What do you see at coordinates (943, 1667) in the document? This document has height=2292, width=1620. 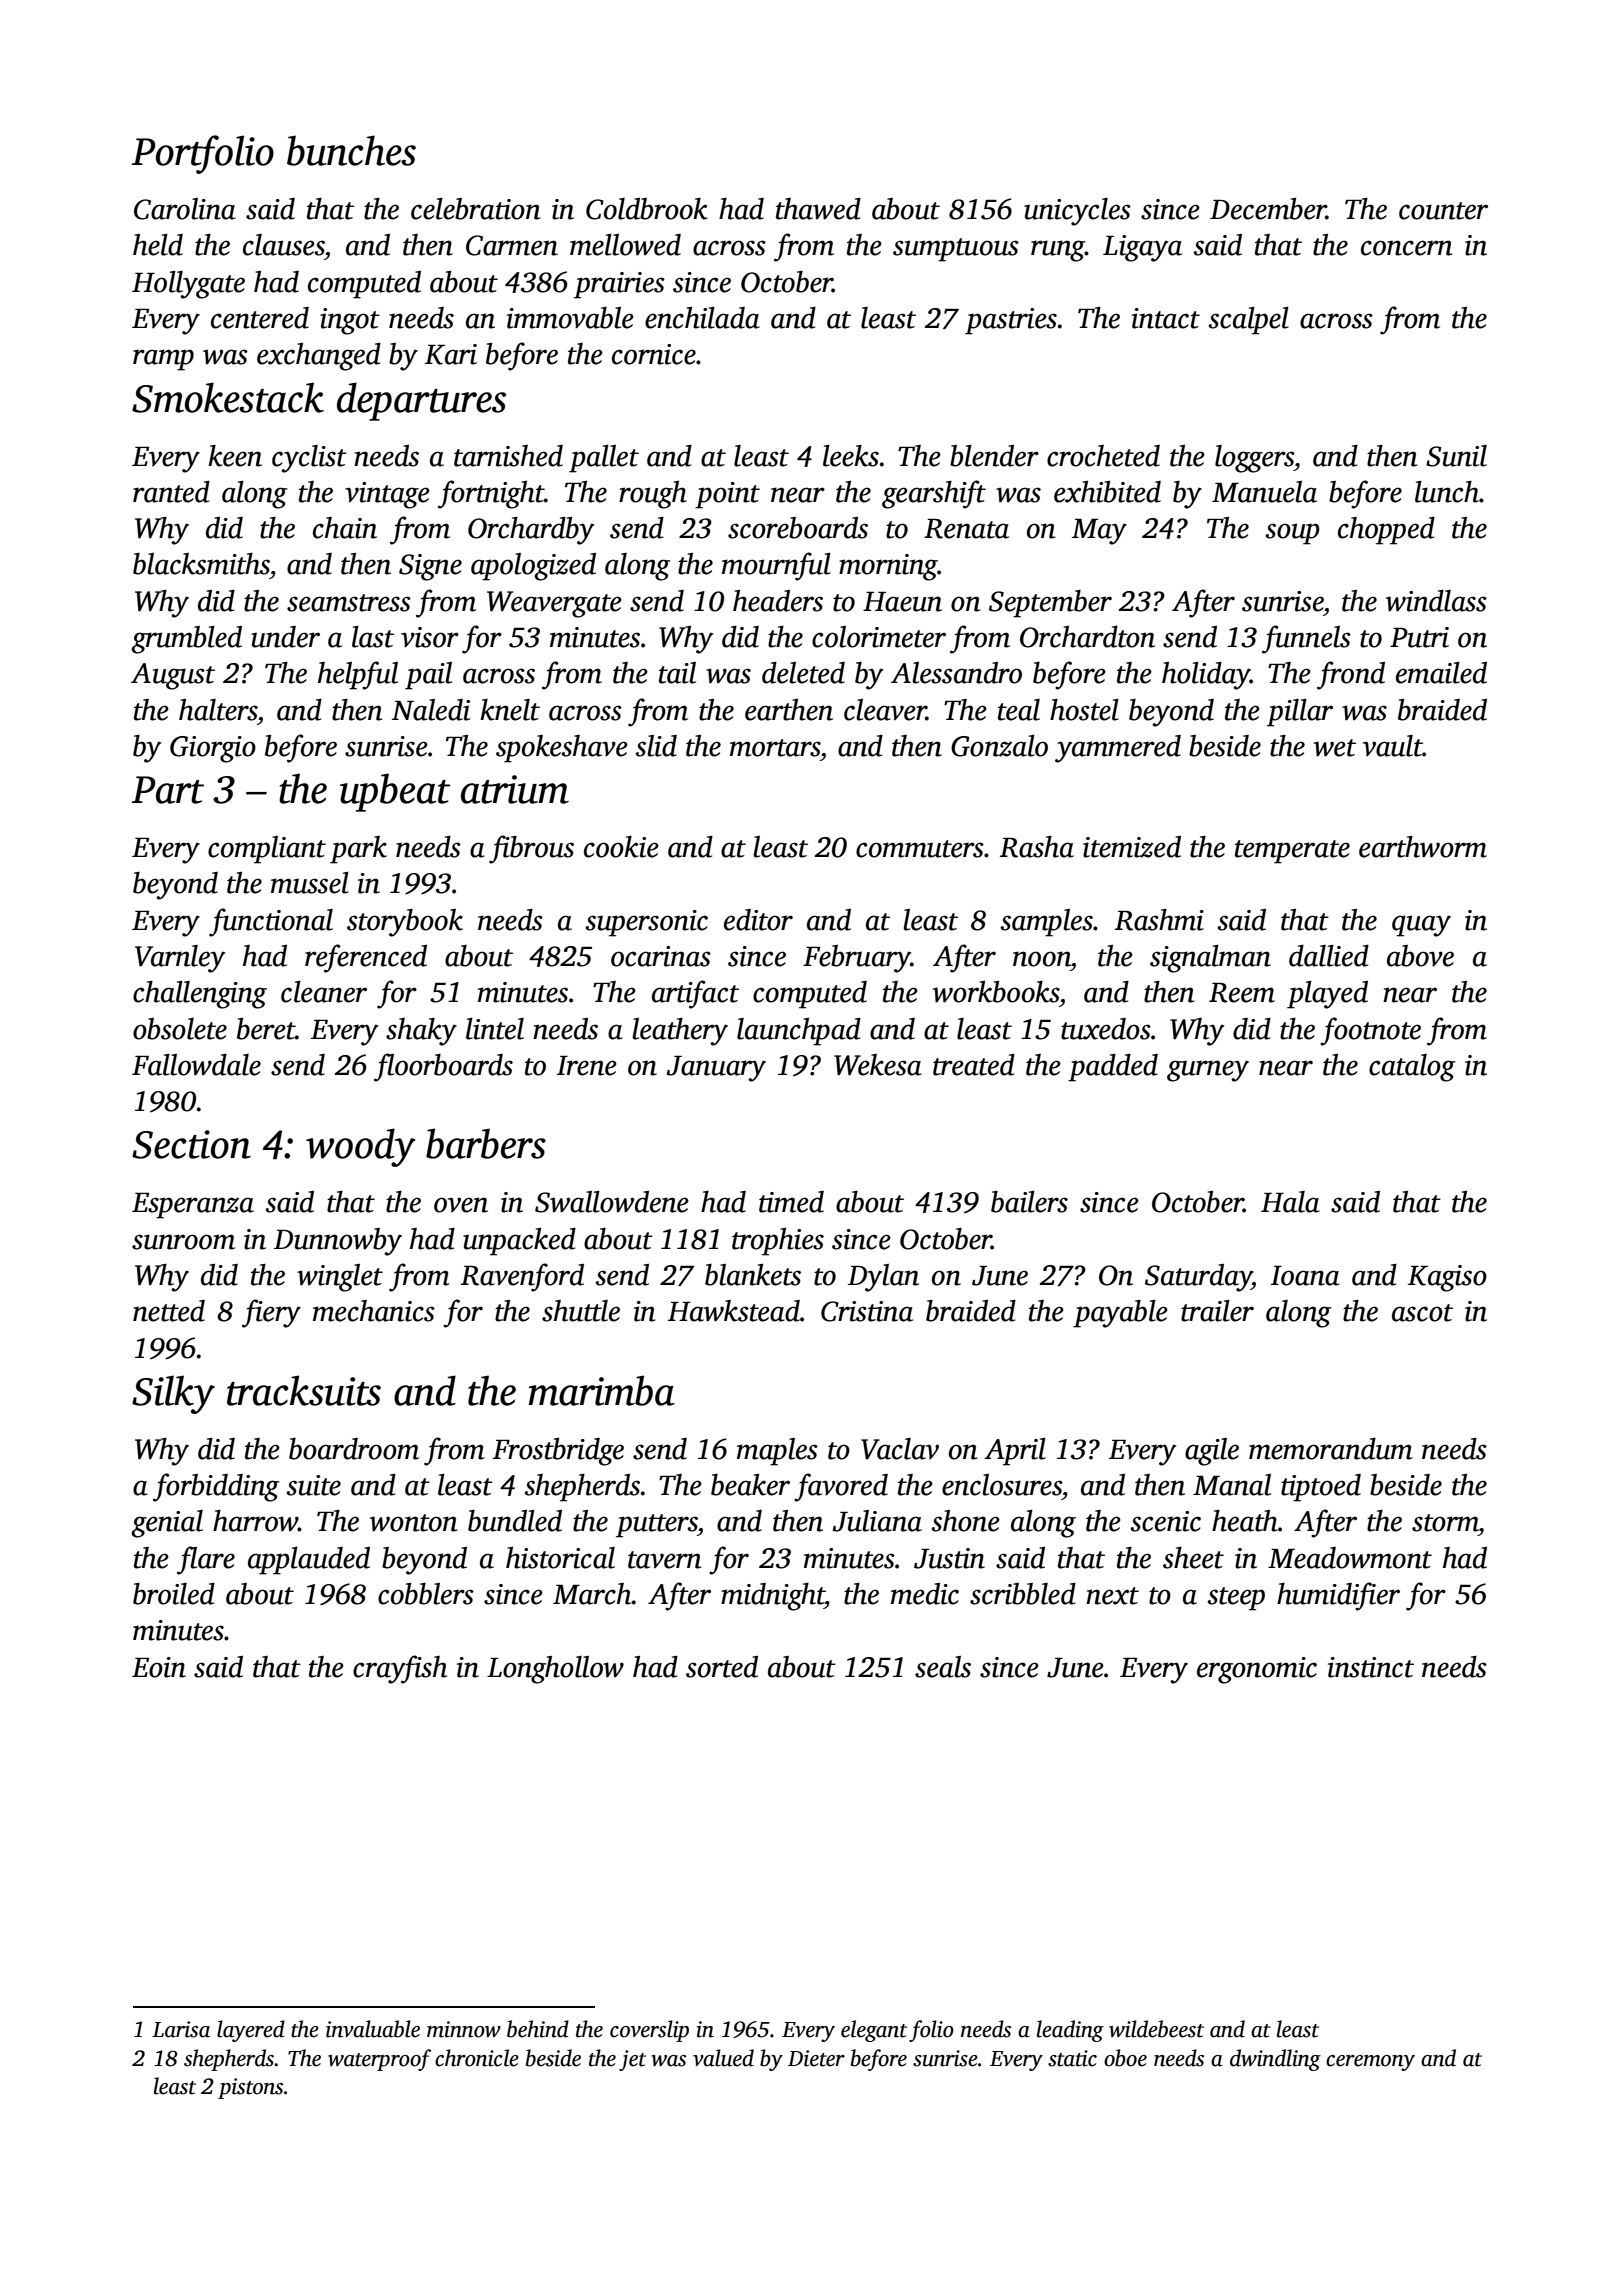 I see `seals` at bounding box center [943, 1667].
